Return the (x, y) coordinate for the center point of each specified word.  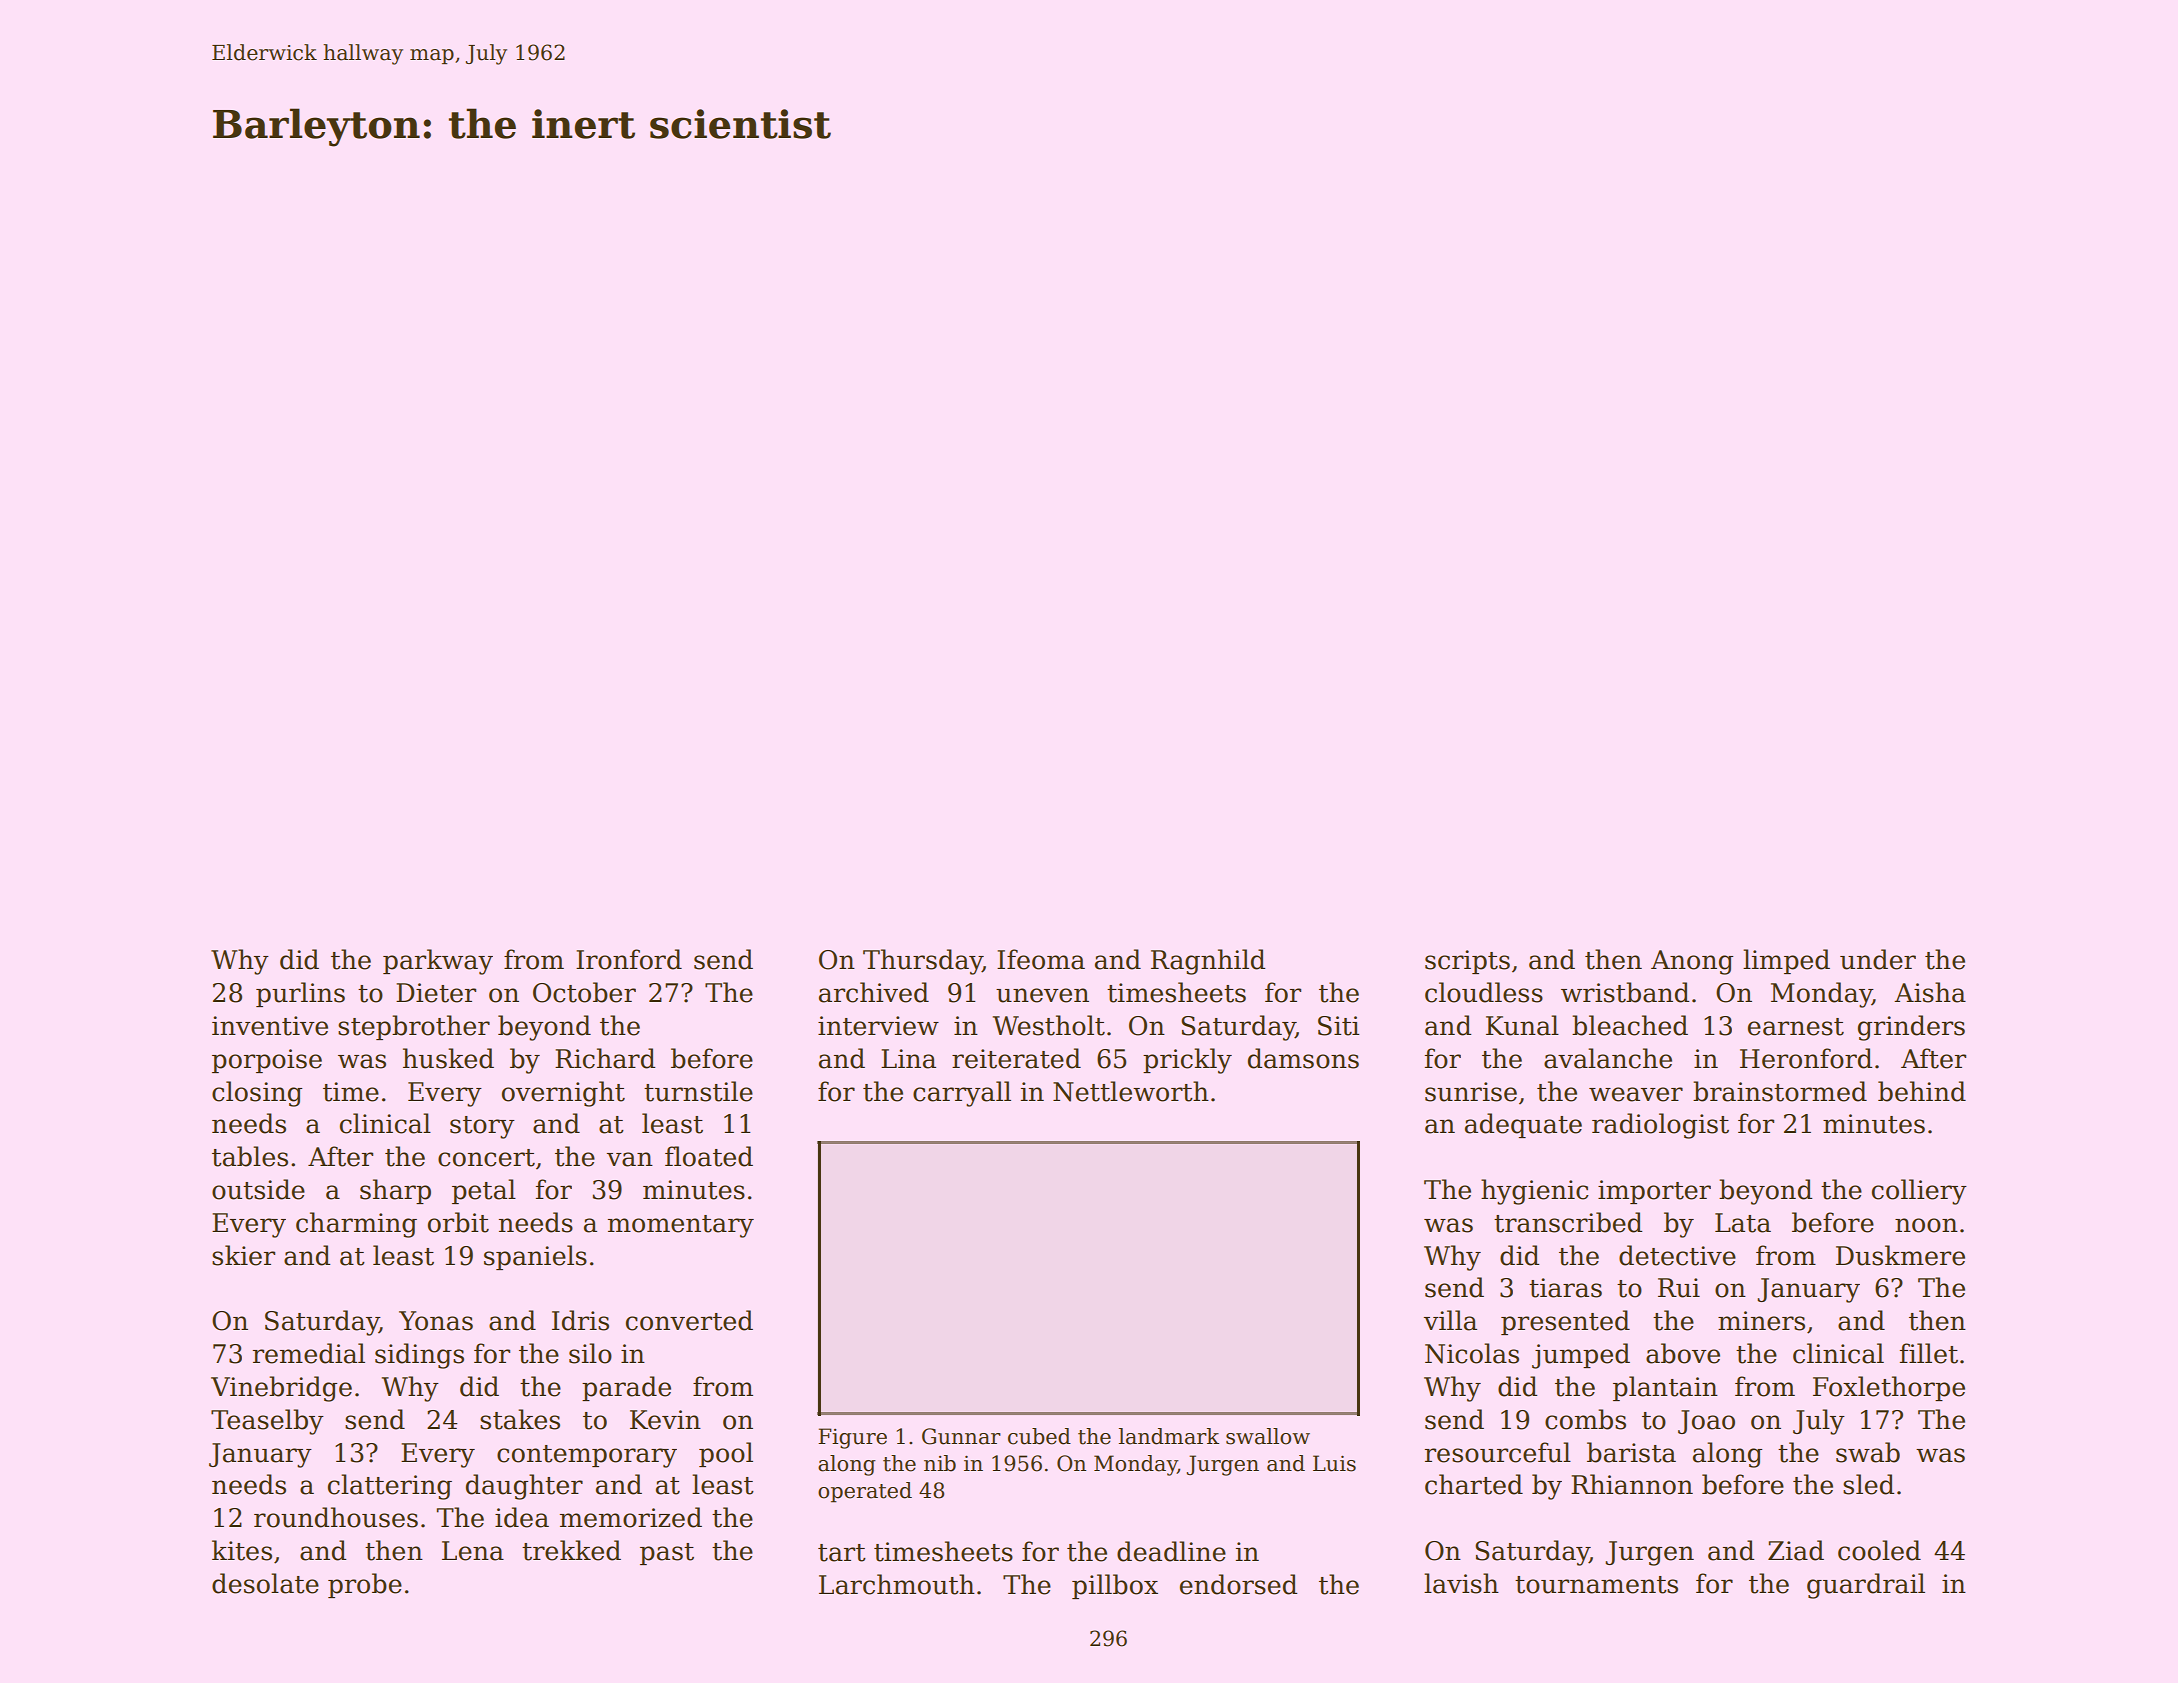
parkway (438, 962)
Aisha (1930, 992)
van (630, 1159)
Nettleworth (1131, 1091)
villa (1450, 1320)
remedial (309, 1353)
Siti (1338, 1026)
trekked (571, 1550)
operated (865, 1492)
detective (1677, 1255)
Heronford (1806, 1058)
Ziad (1796, 1550)
